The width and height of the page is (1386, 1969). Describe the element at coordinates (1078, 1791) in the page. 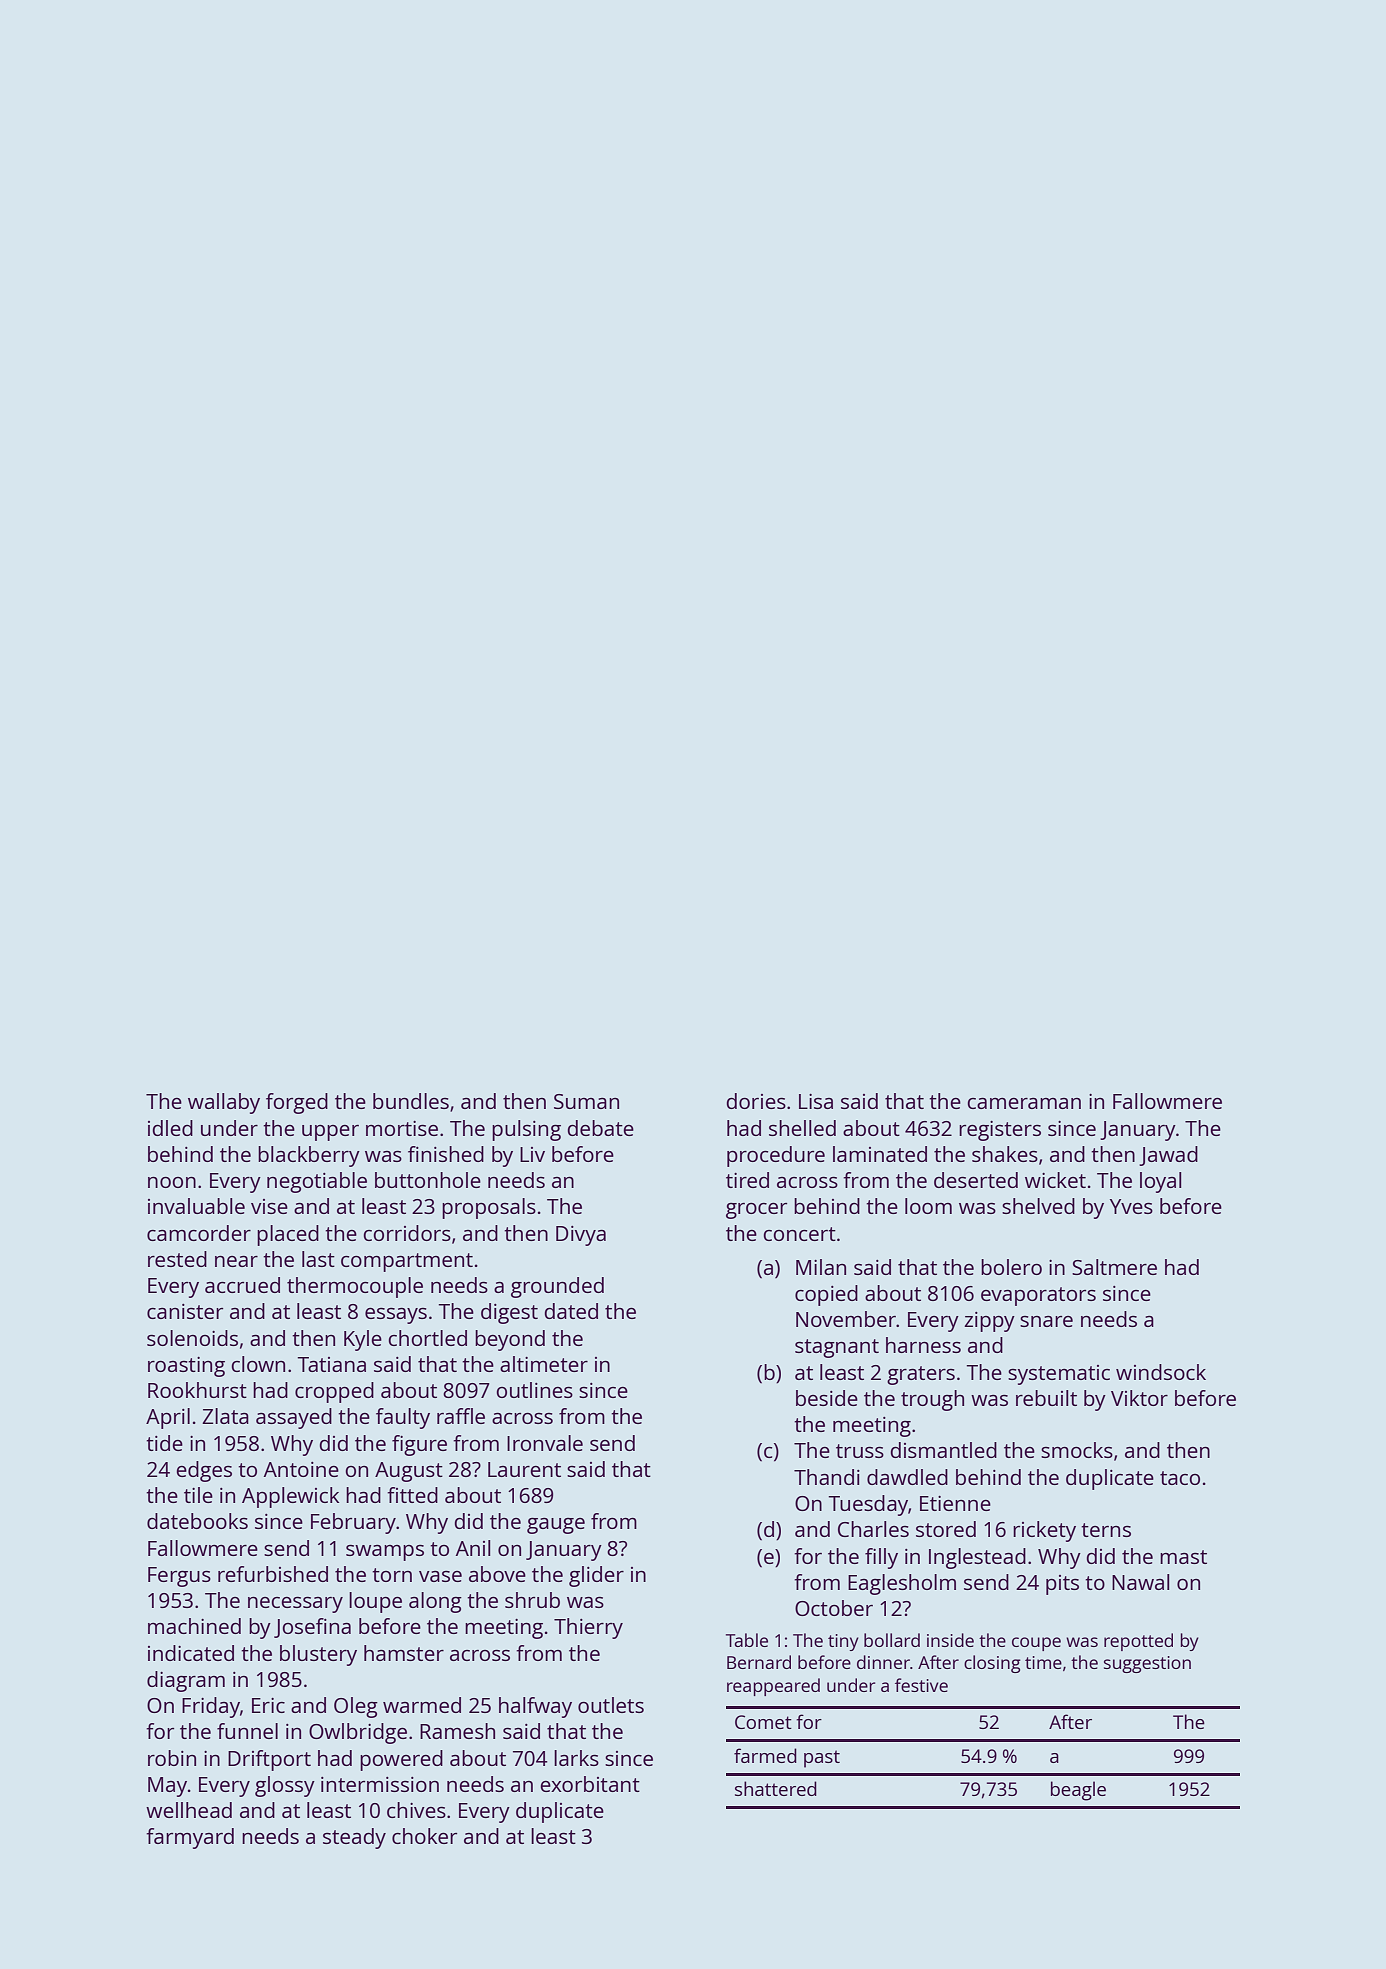

I see `beagle` at that location.
